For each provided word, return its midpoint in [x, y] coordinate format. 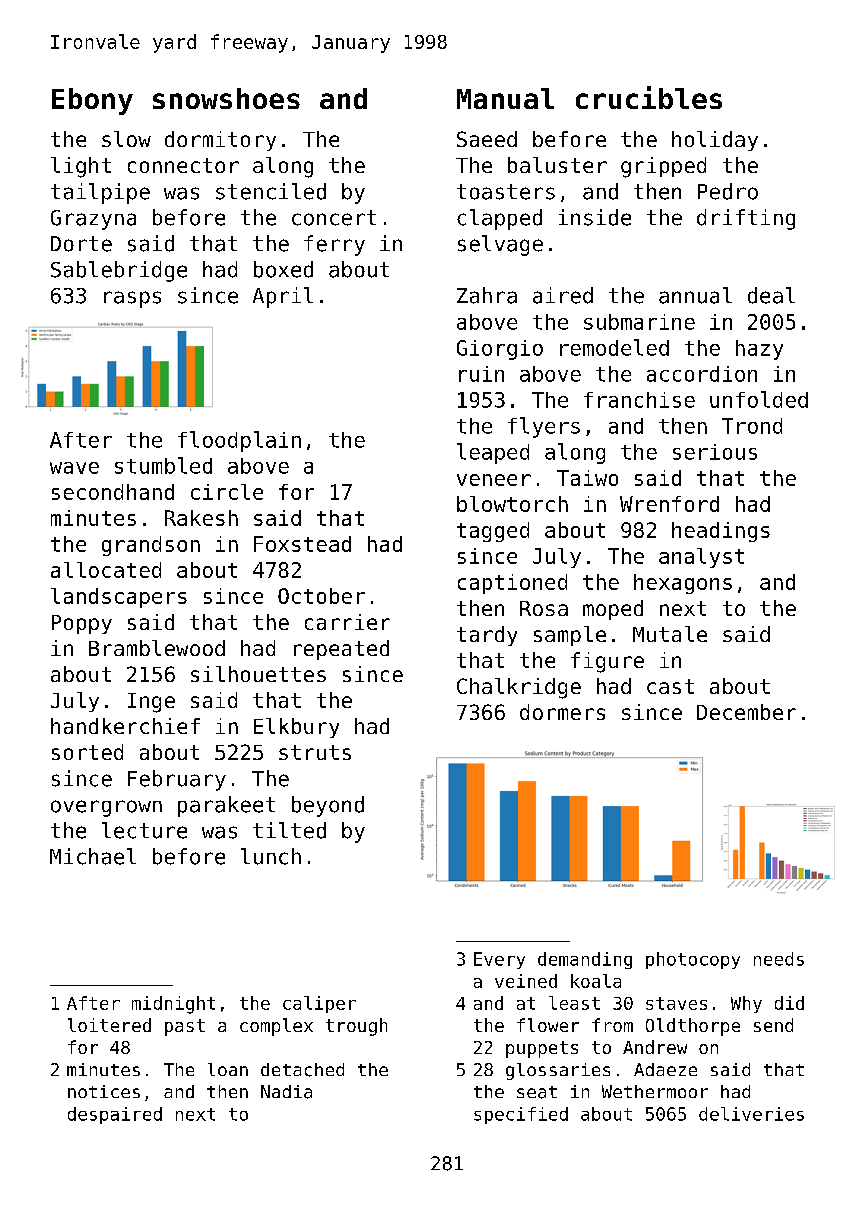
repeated [341, 650]
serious [715, 452]
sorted [87, 752]
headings [721, 532]
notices [104, 1091]
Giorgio [500, 350]
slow [126, 139]
